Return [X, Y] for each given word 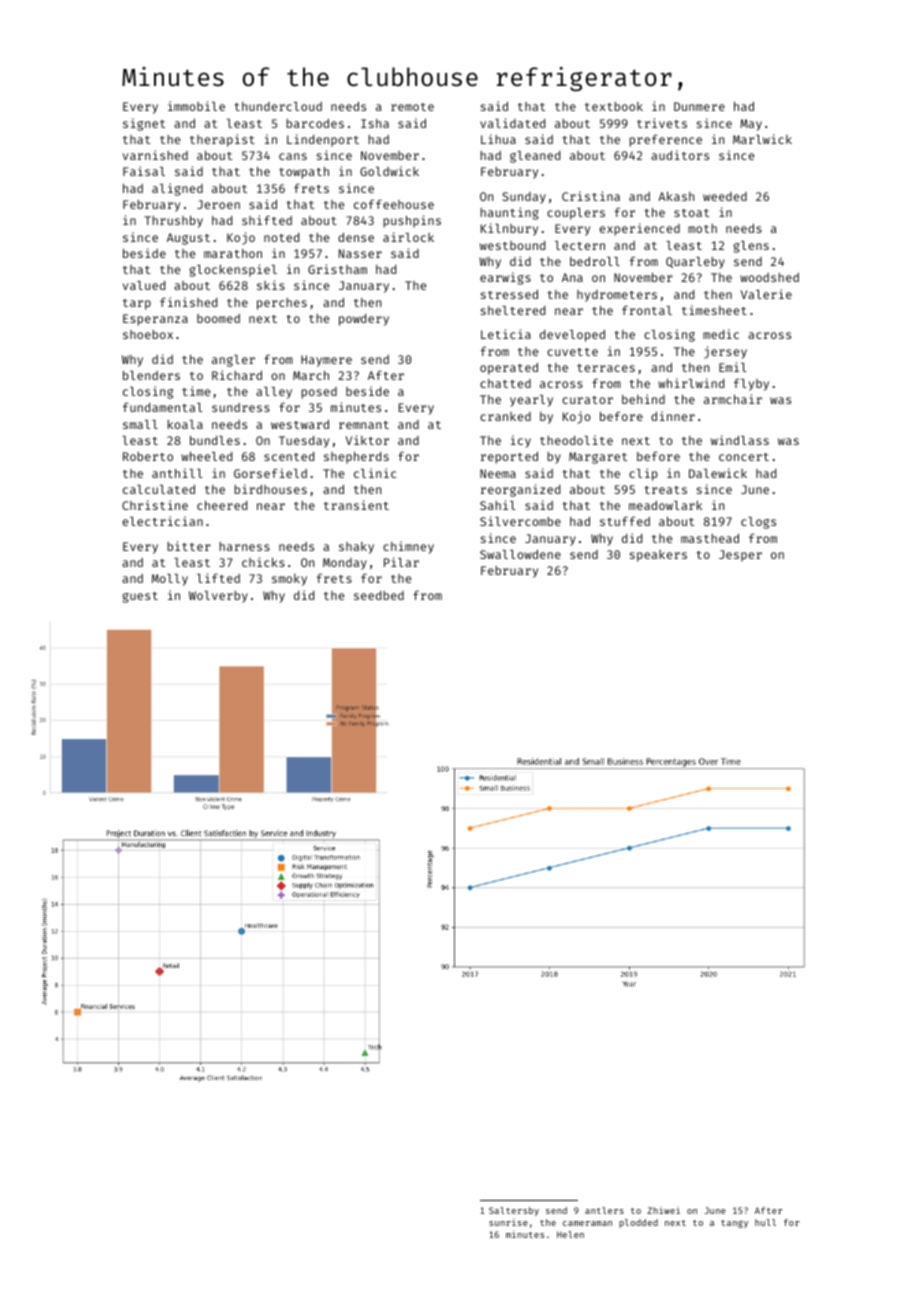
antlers [604, 1210]
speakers [658, 556]
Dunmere [699, 106]
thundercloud [278, 106]
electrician [163, 521]
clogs [758, 523]
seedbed [379, 595]
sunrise [508, 1222]
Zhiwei [663, 1210]
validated [512, 123]
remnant [364, 425]
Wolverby [218, 597]
